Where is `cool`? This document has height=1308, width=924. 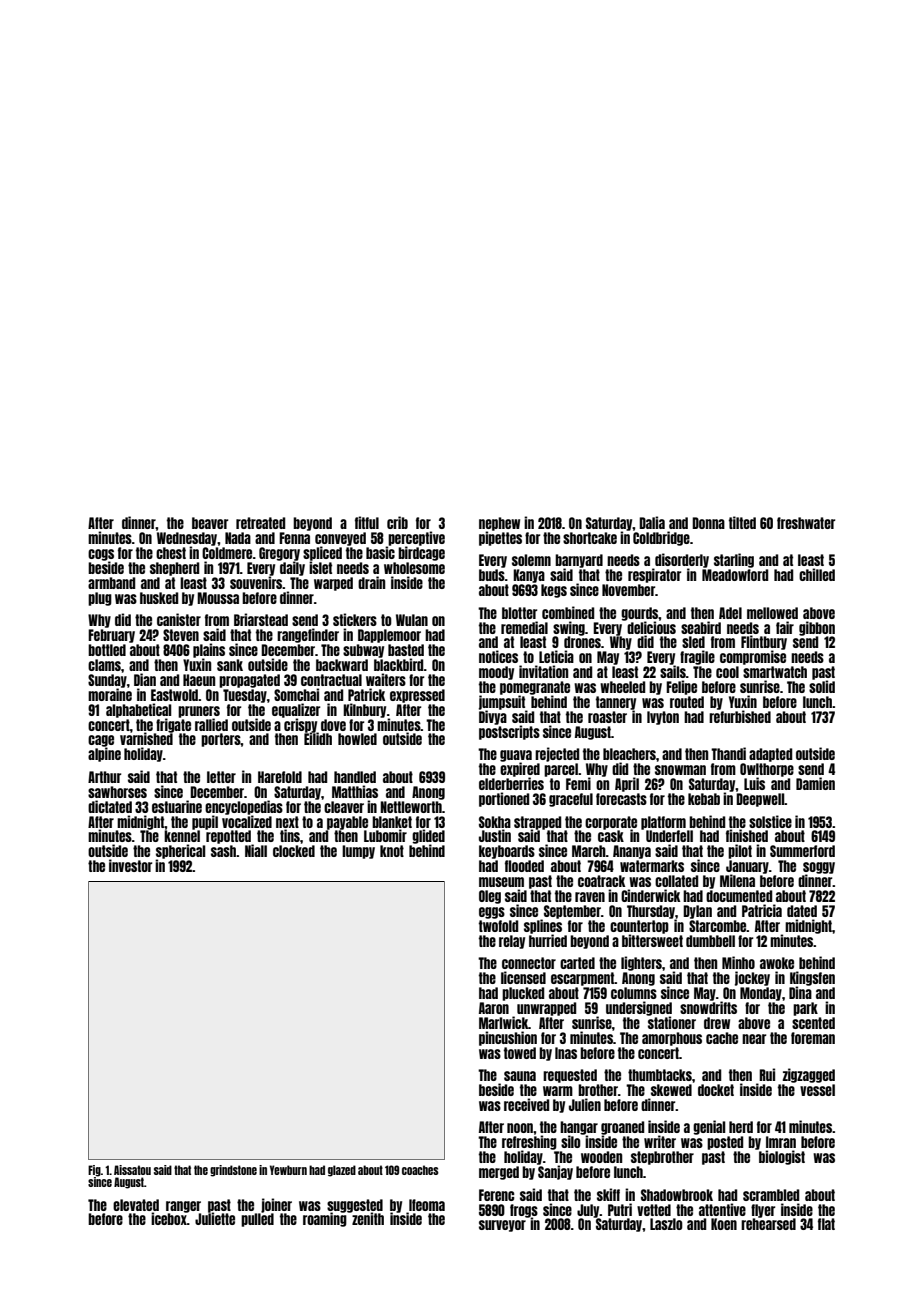
cool is located at coordinates (727, 672).
